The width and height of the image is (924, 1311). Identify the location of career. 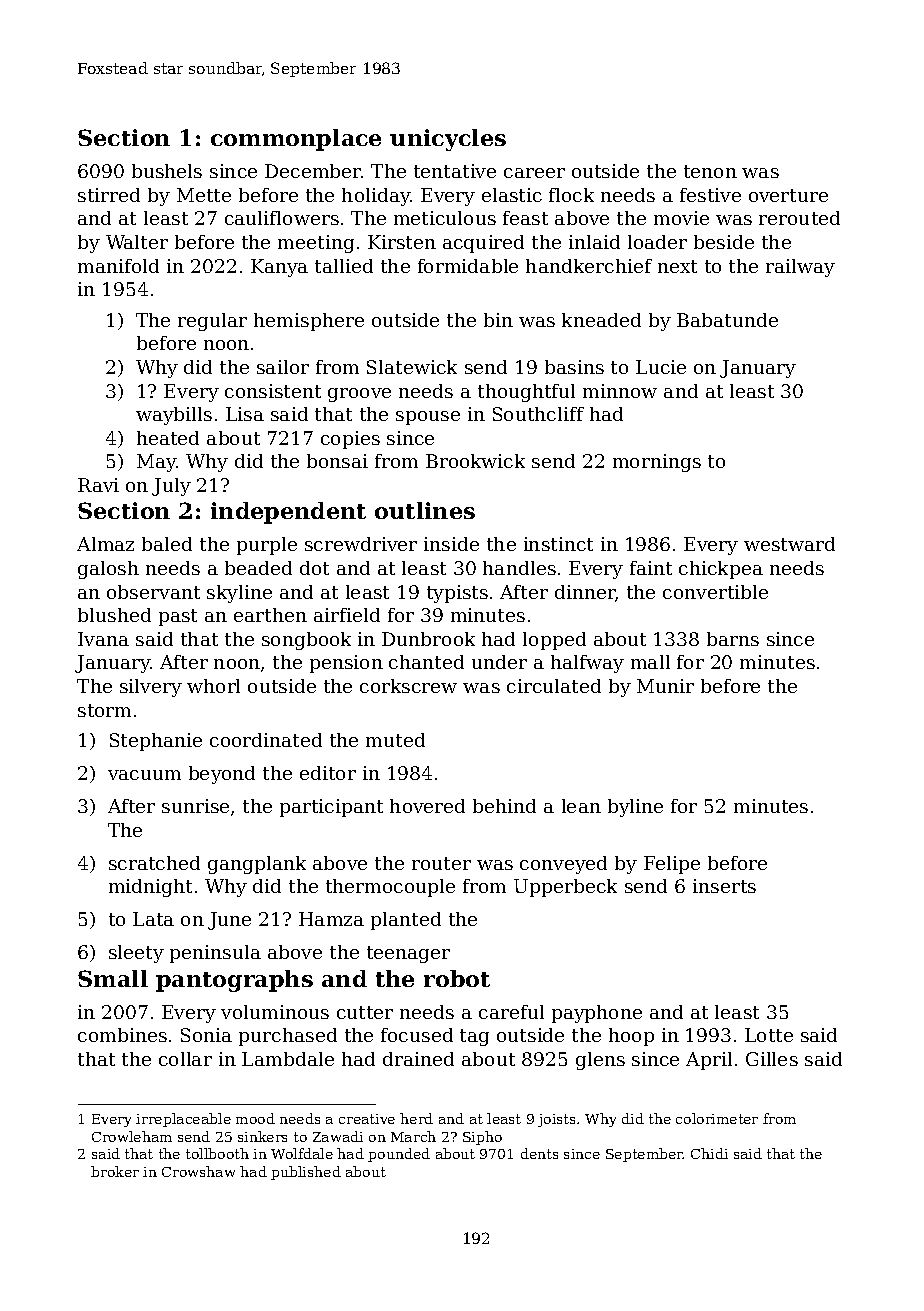
(534, 173).
